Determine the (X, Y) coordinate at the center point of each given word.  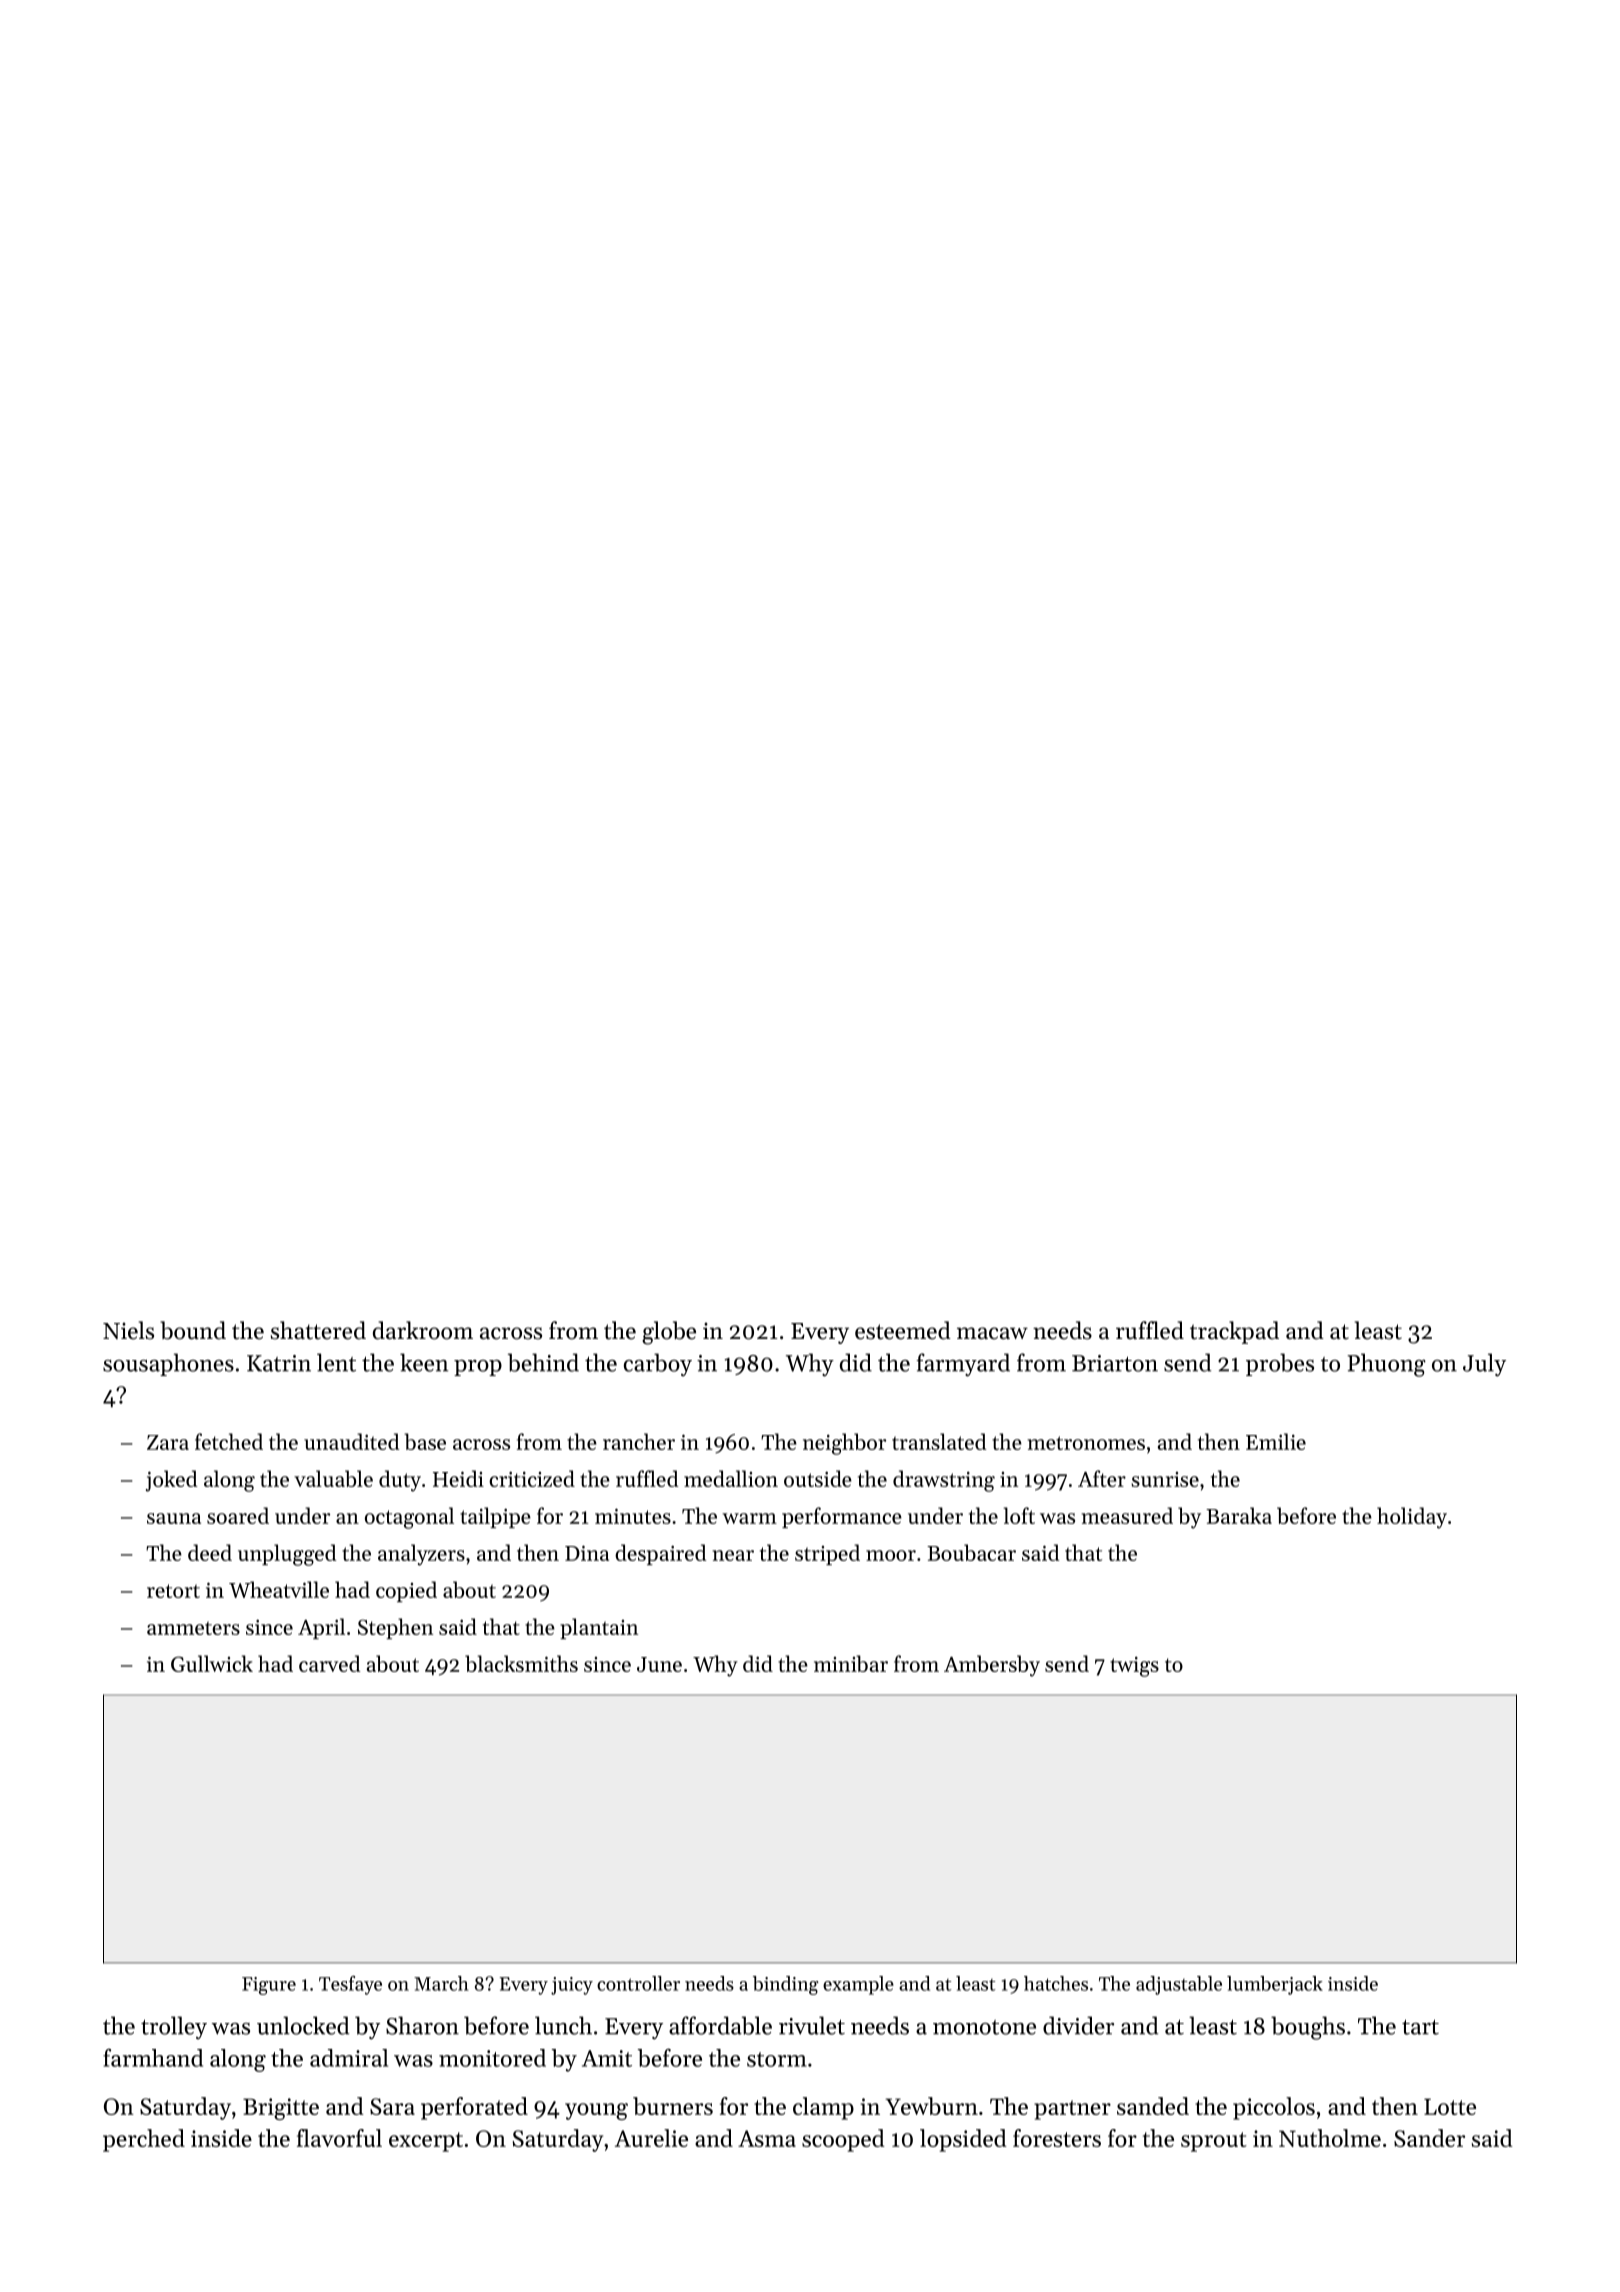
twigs (1134, 1666)
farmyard (963, 1365)
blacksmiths (521, 1663)
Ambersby (992, 1666)
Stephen (395, 1628)
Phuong (1386, 1365)
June (659, 1664)
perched (144, 2140)
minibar (851, 1663)
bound (193, 1330)
